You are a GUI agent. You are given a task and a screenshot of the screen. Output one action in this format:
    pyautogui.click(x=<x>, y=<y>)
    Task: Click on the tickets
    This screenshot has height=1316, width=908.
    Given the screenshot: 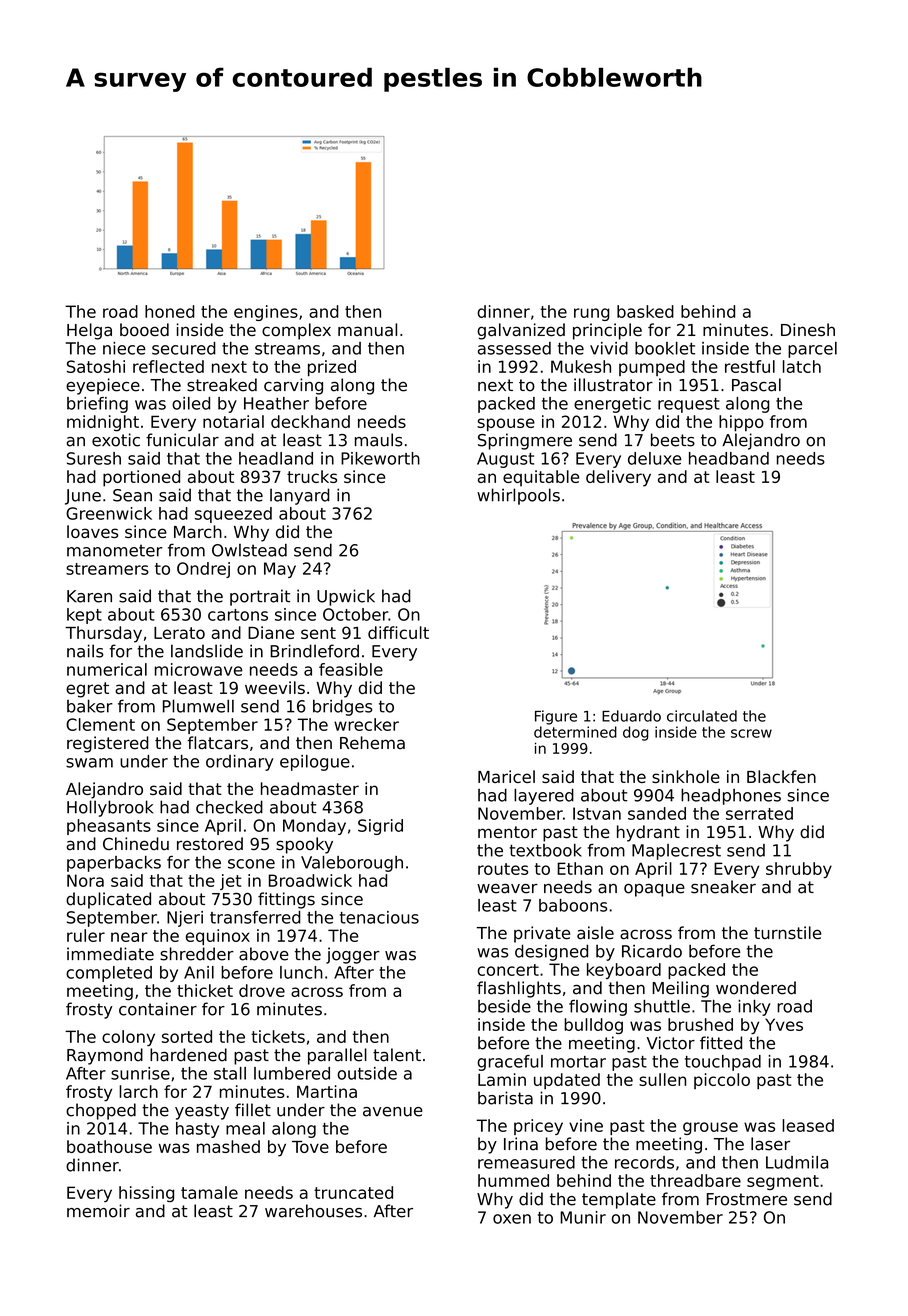 What is the action you would take?
    pyautogui.click(x=278, y=1036)
